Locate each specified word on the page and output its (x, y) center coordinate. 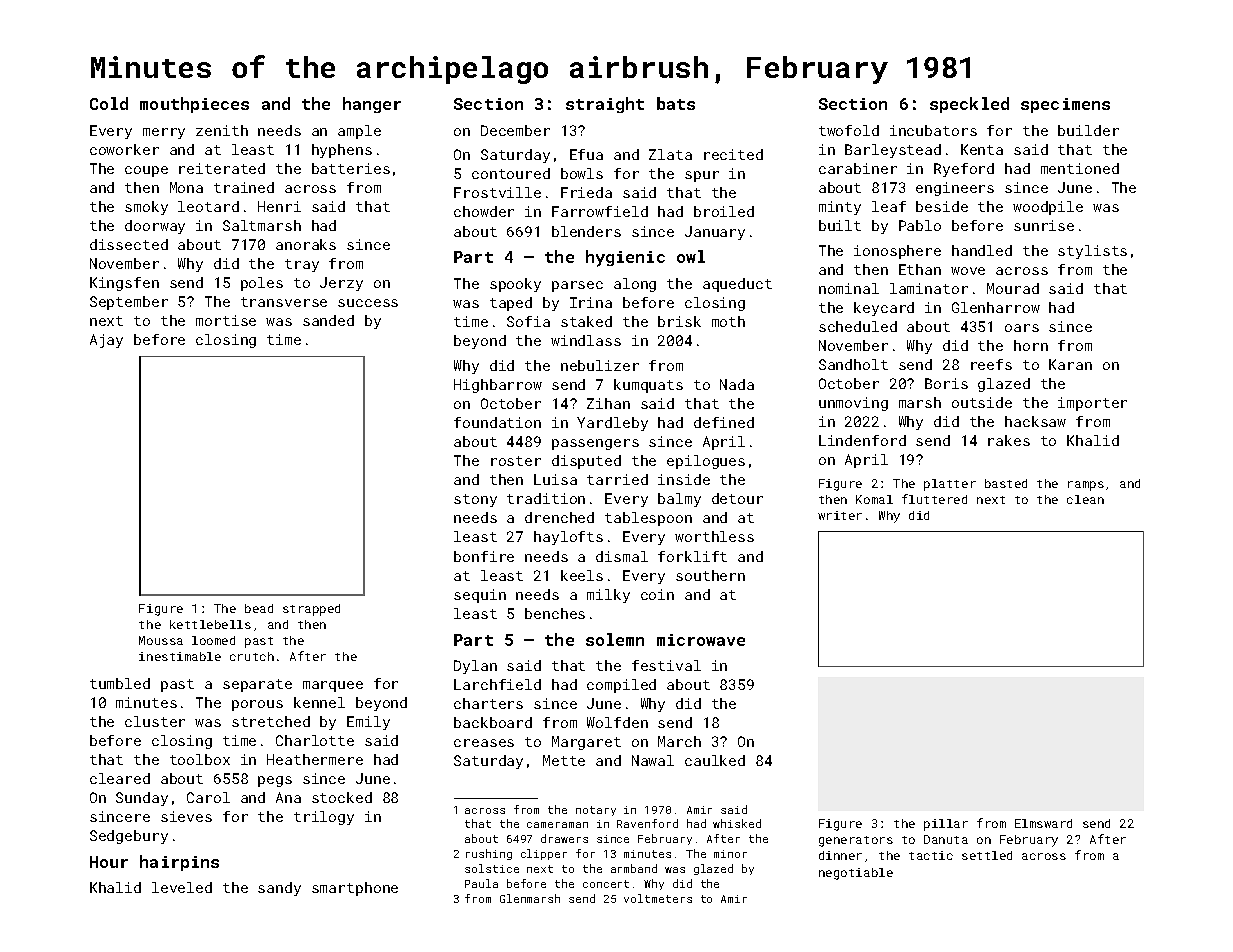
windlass (586, 340)
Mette (564, 760)
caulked (715, 760)
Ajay (106, 341)
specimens (1065, 105)
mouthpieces (194, 105)
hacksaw (1035, 421)
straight (605, 105)
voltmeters (658, 898)
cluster (155, 721)
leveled (182, 887)
